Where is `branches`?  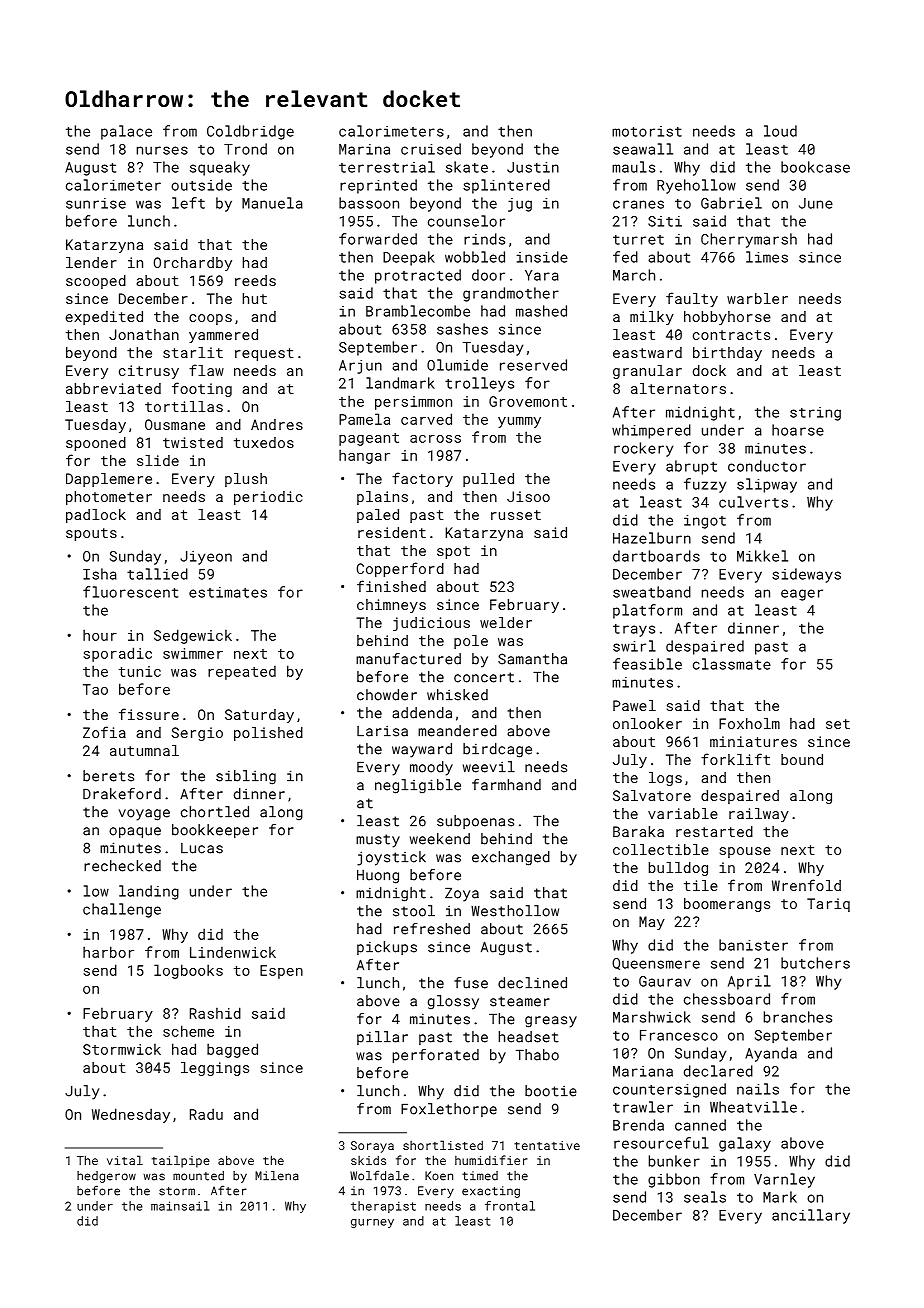
branches is located at coordinates (798, 1017).
